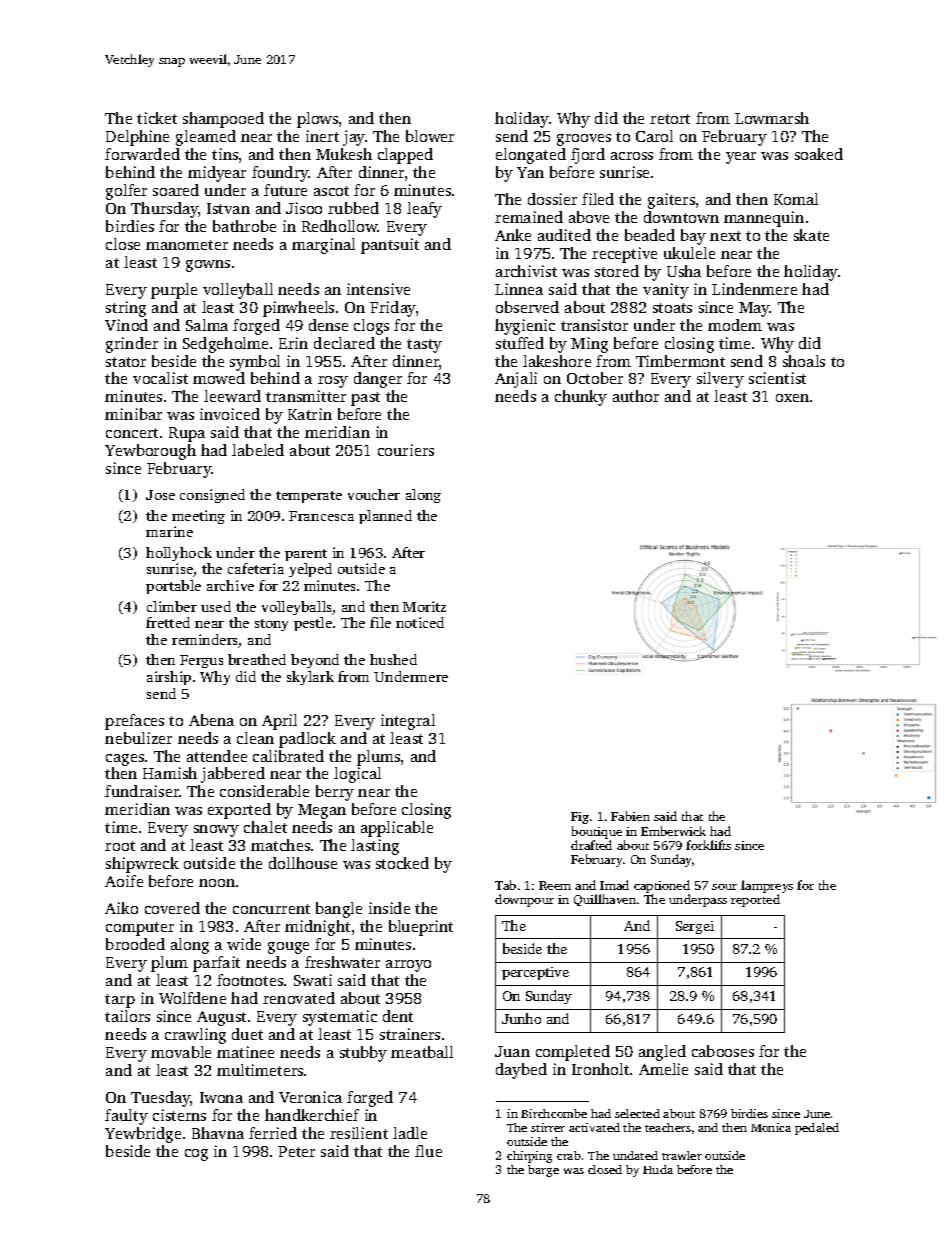  I want to click on next, so click(725, 236).
